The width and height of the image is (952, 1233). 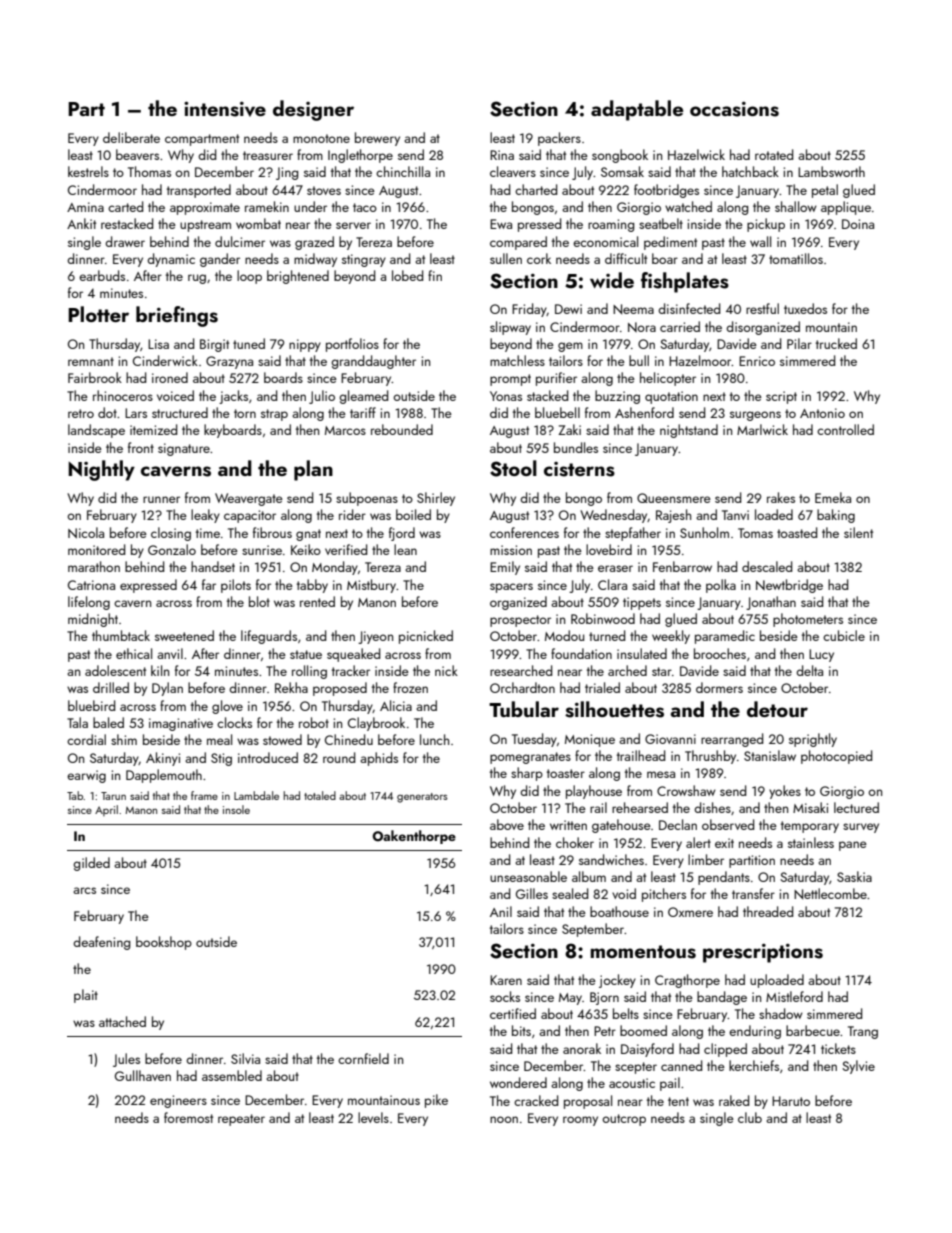 I want to click on cornfield, so click(x=363, y=1058).
